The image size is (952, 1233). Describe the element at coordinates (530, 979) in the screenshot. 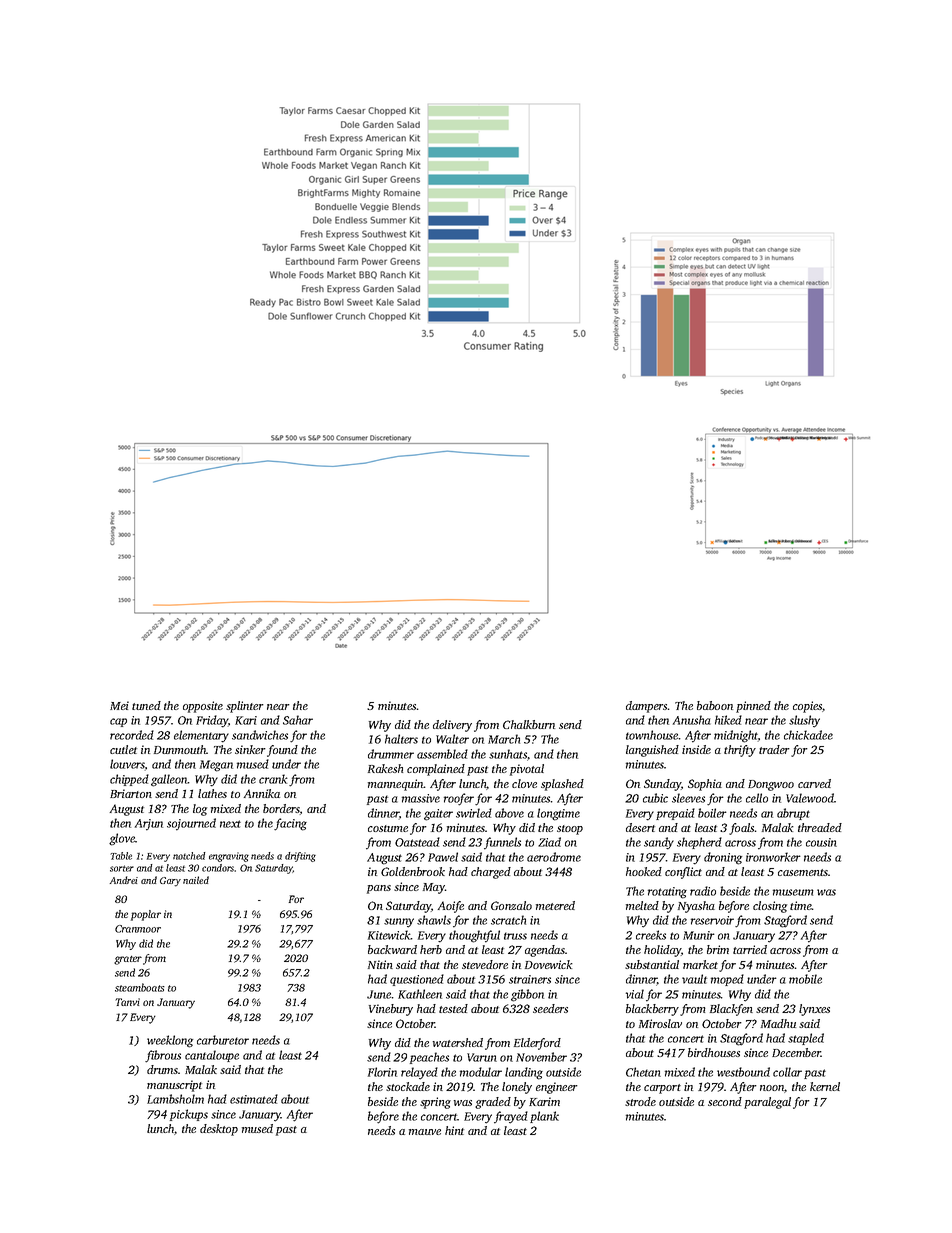

I see `strainers` at that location.
